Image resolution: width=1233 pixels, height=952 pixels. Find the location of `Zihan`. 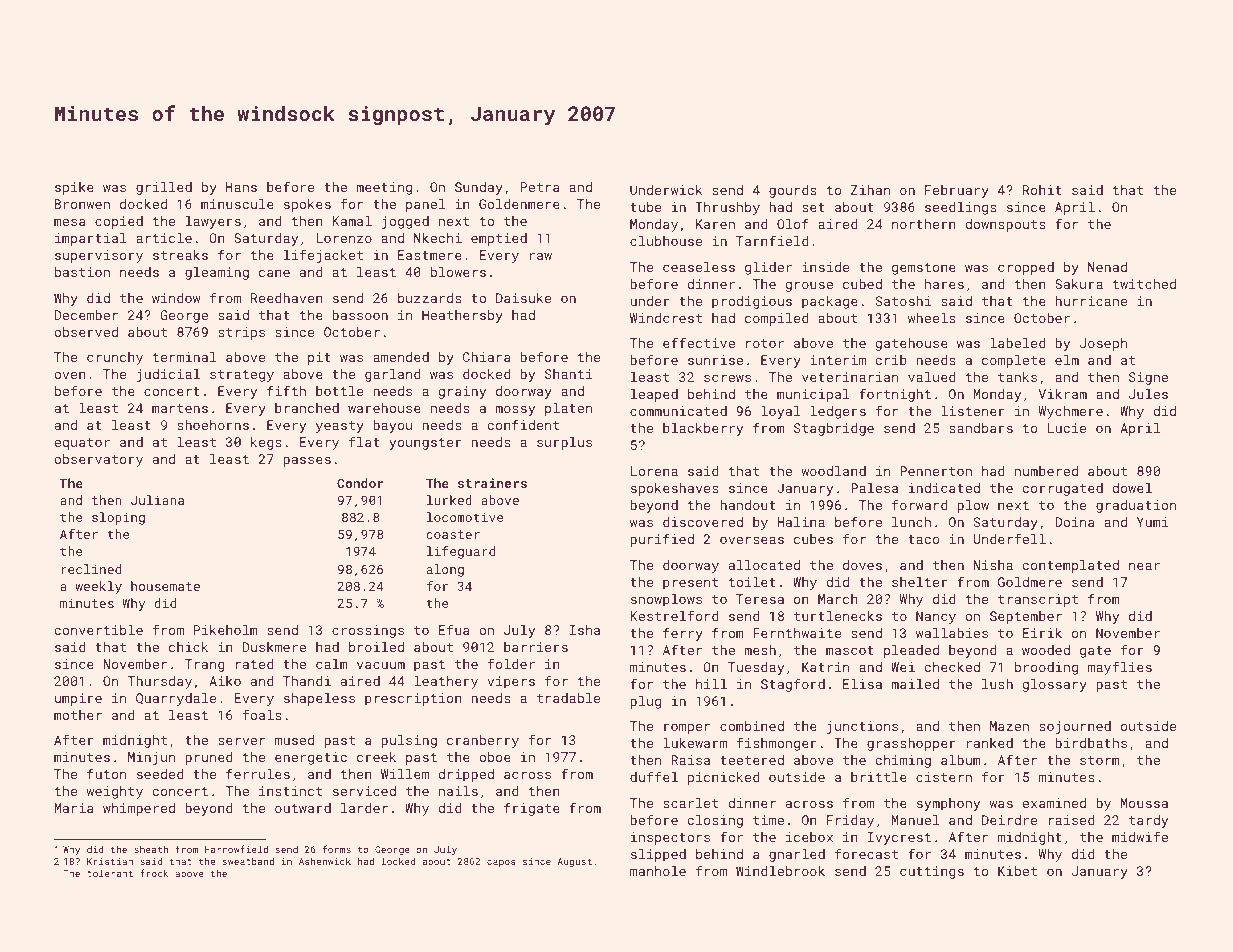

Zihan is located at coordinates (870, 190).
